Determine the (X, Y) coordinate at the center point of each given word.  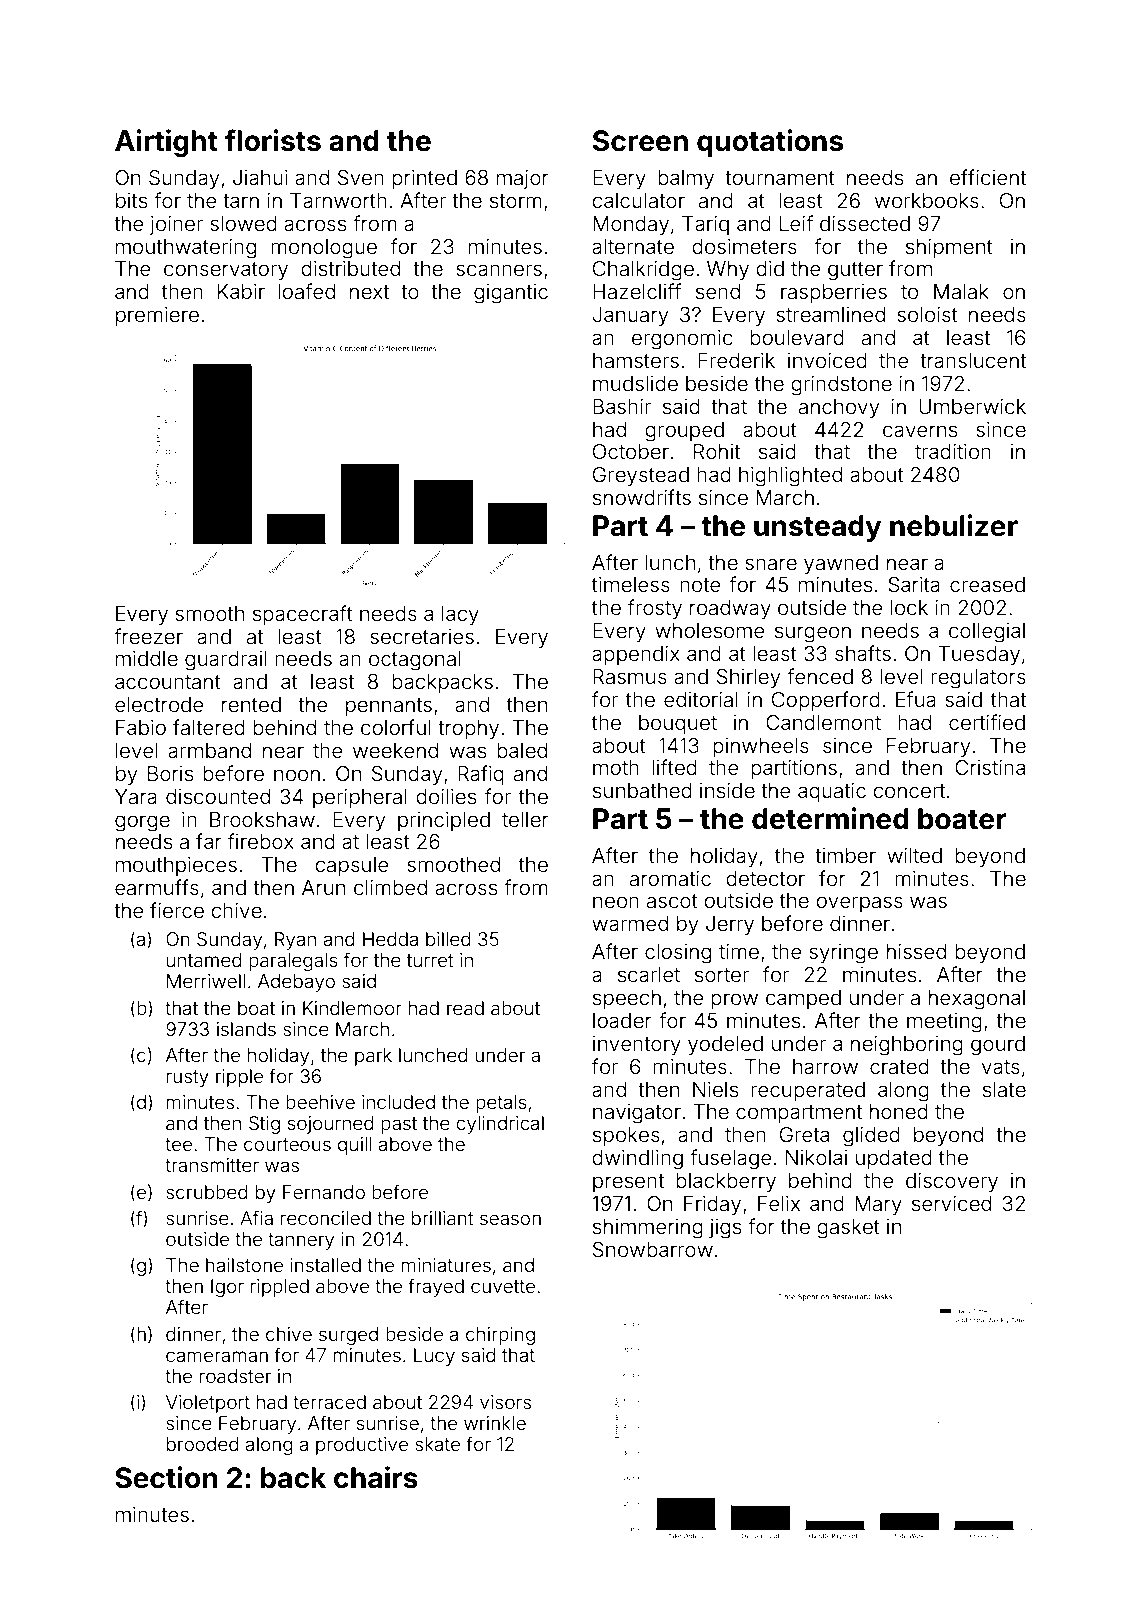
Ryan (295, 941)
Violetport (208, 1404)
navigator (637, 1114)
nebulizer (954, 525)
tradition (953, 451)
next (369, 292)
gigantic (511, 294)
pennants (389, 707)
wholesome (710, 630)
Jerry (730, 925)
